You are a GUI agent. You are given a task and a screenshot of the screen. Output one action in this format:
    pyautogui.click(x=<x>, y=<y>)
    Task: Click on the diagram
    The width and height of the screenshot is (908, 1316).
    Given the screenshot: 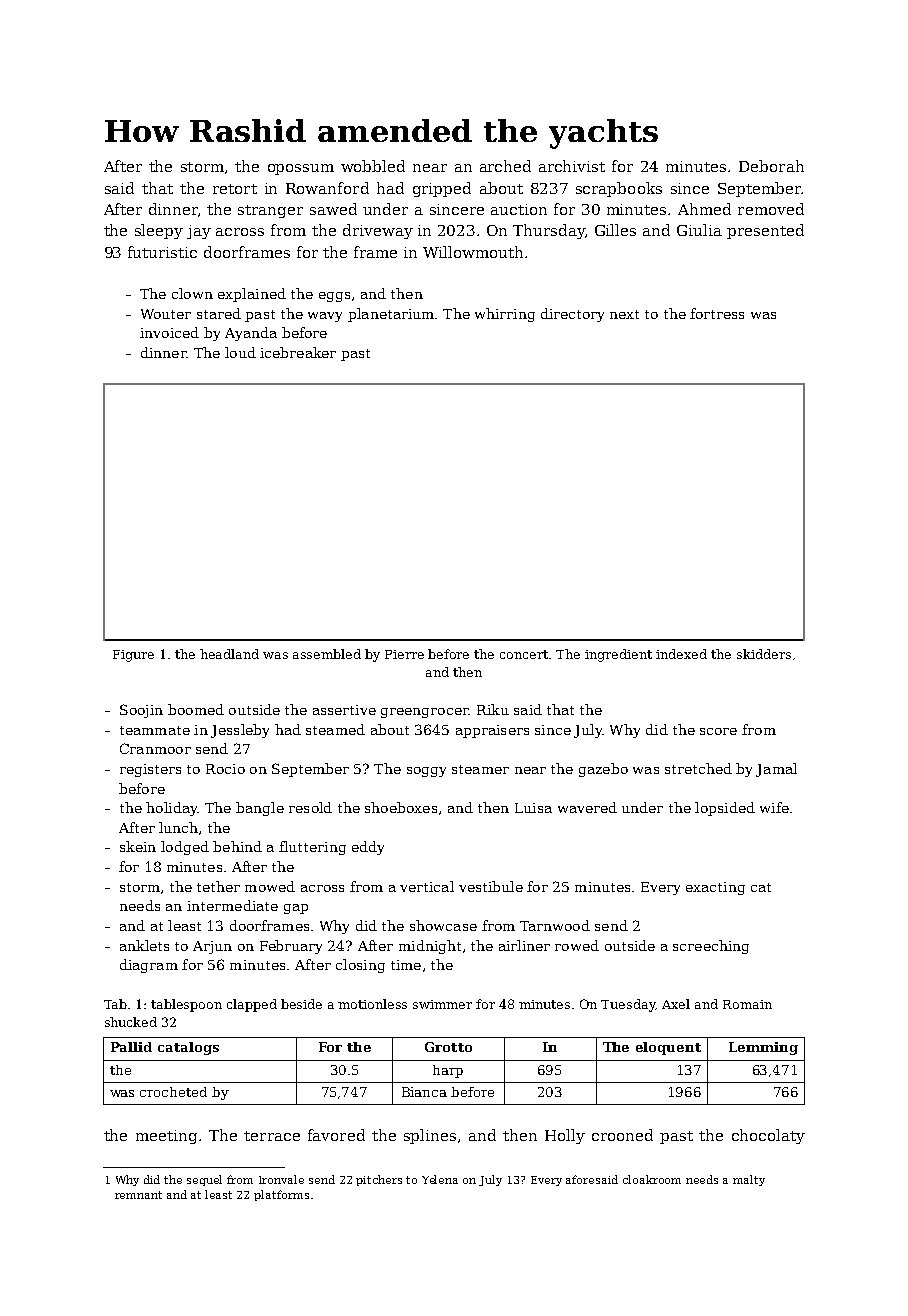 What is the action you would take?
    pyautogui.click(x=149, y=966)
